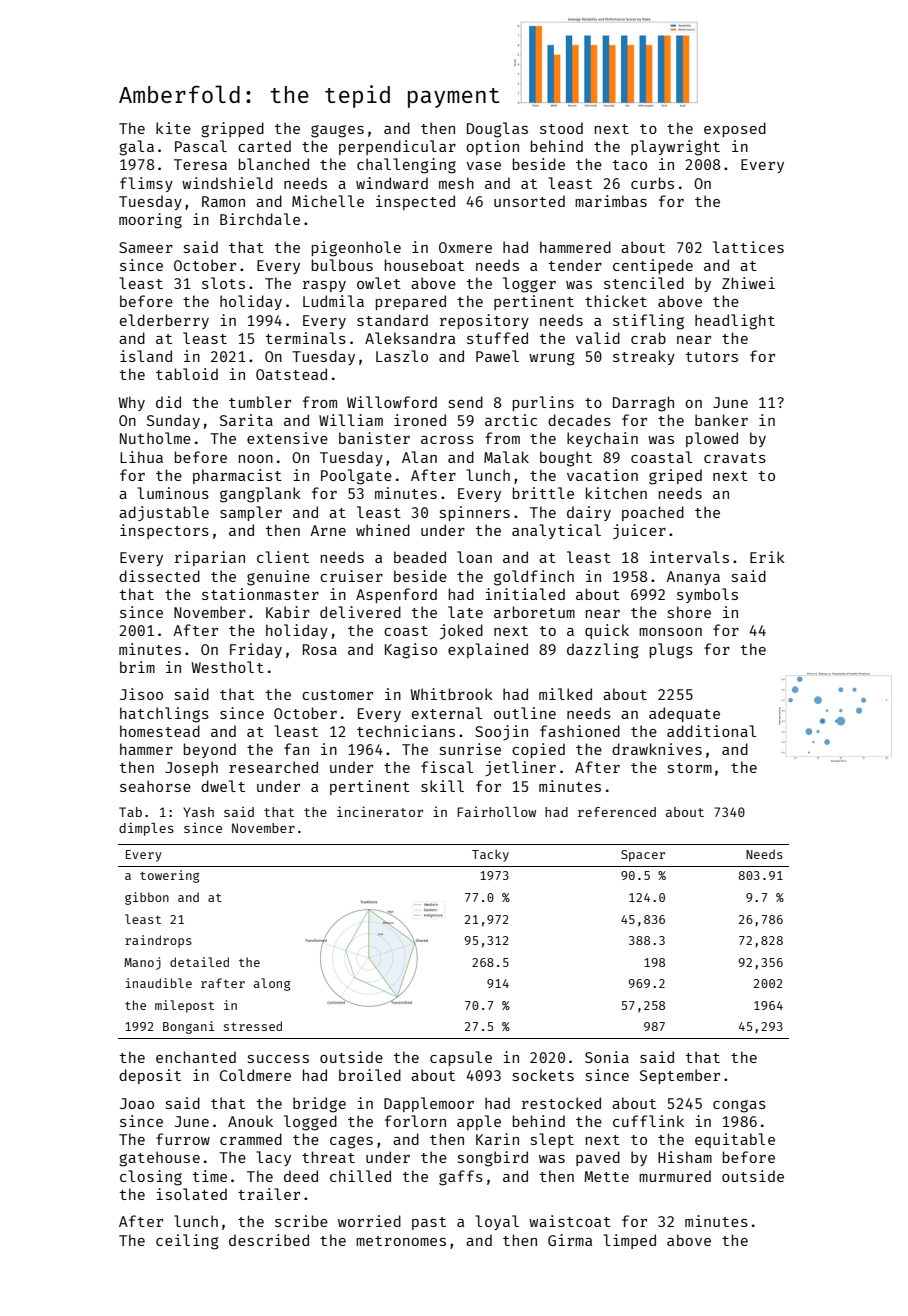  I want to click on additional, so click(711, 731).
